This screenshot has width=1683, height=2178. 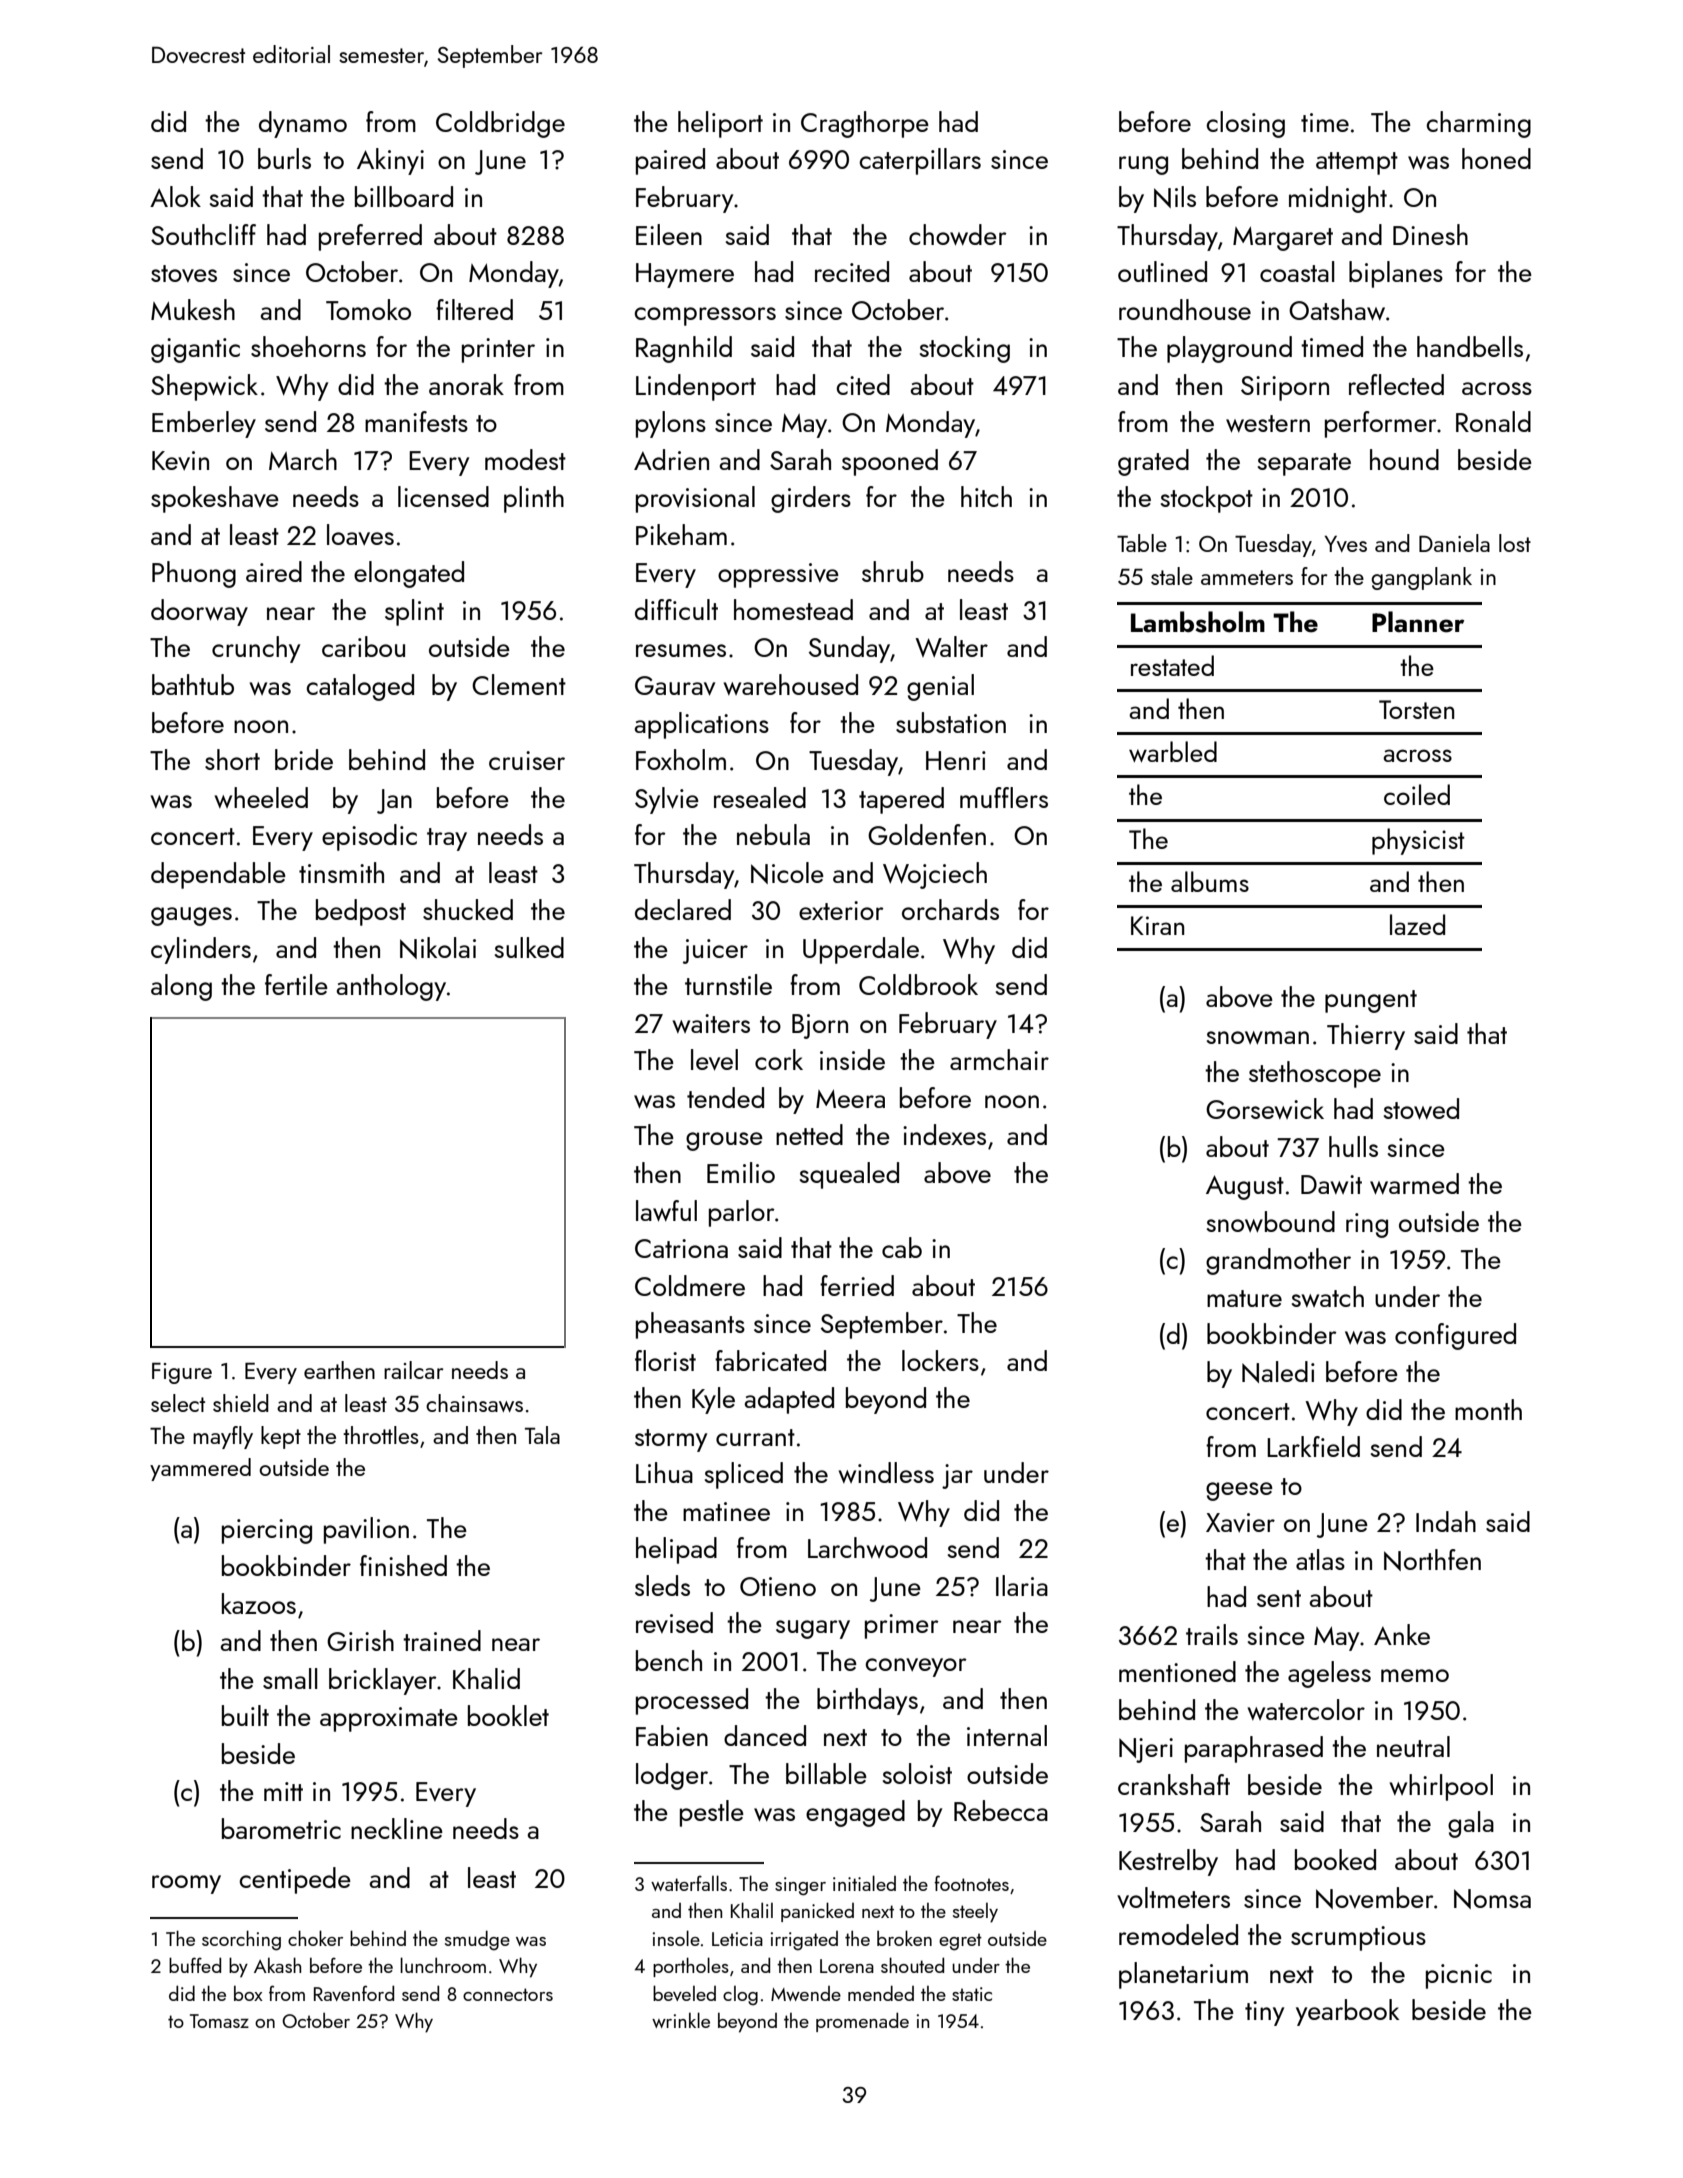 What do you see at coordinates (477, 1940) in the screenshot?
I see `smudge` at bounding box center [477, 1940].
